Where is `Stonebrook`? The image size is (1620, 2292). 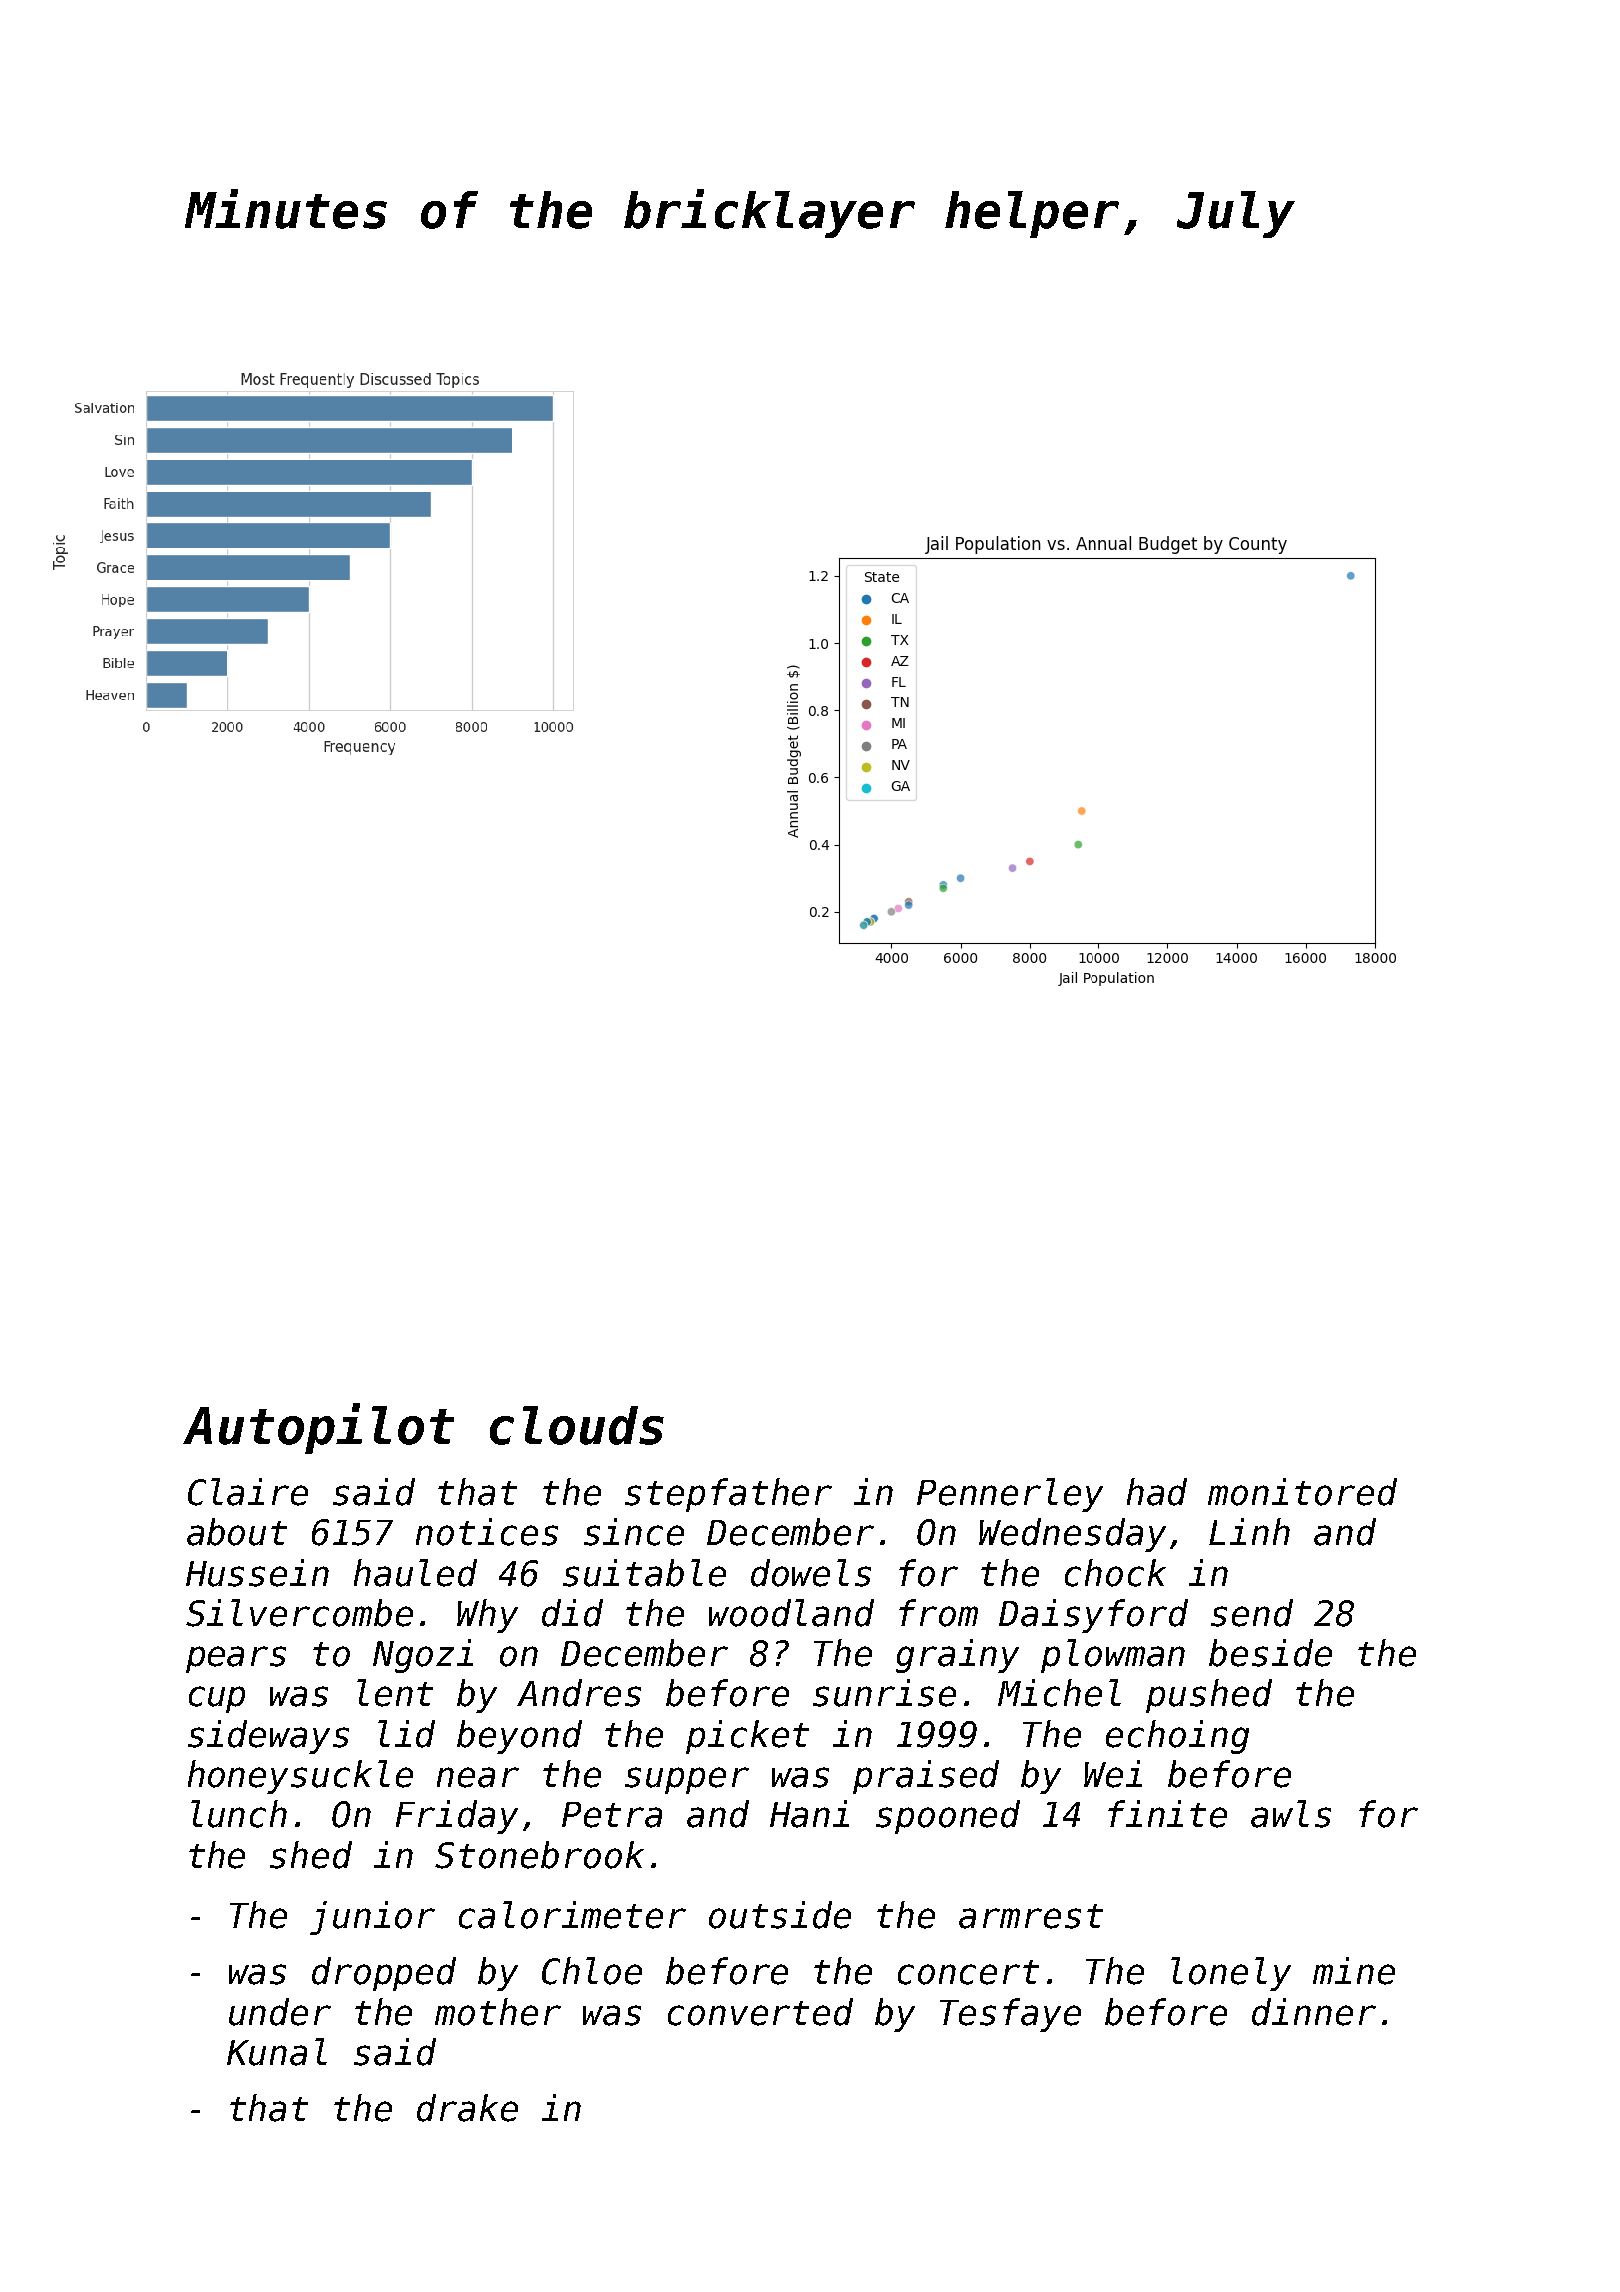
Stonebrook is located at coordinates (539, 1855).
